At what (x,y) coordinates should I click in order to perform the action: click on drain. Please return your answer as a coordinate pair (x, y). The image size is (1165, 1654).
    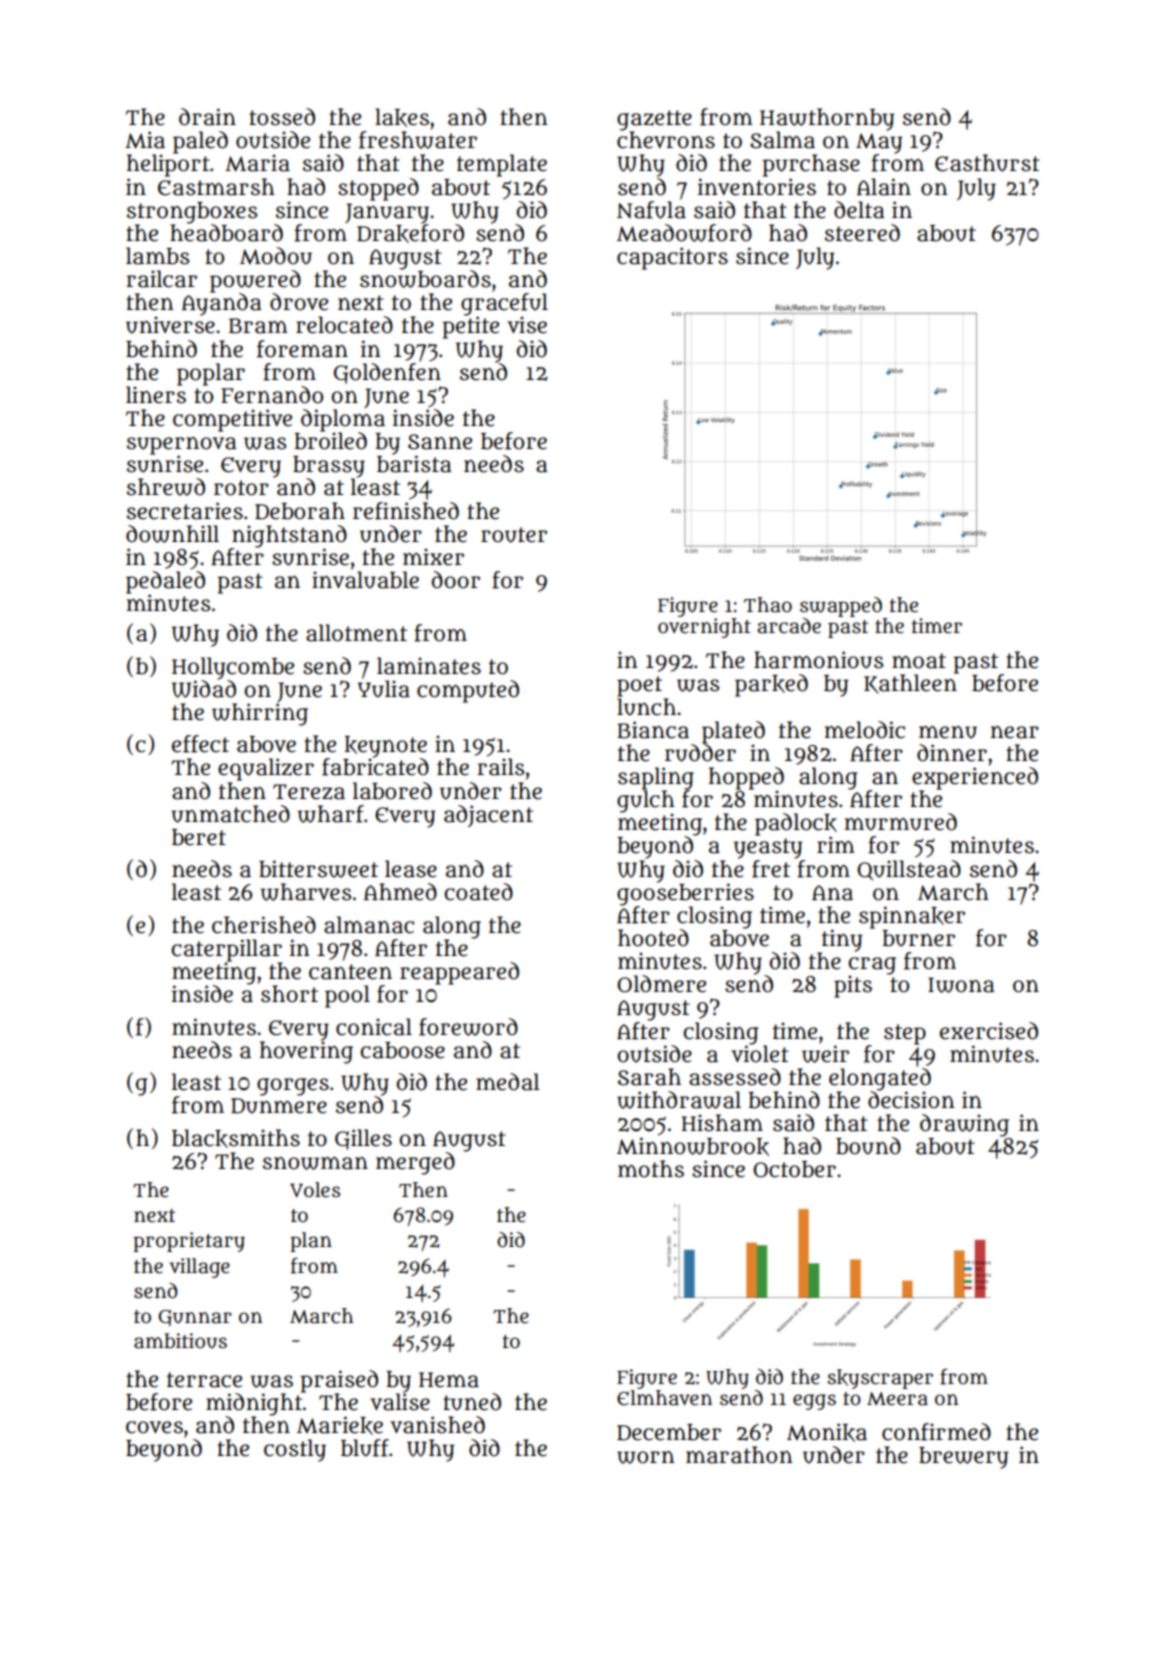
    Looking at the image, I should click on (207, 117).
